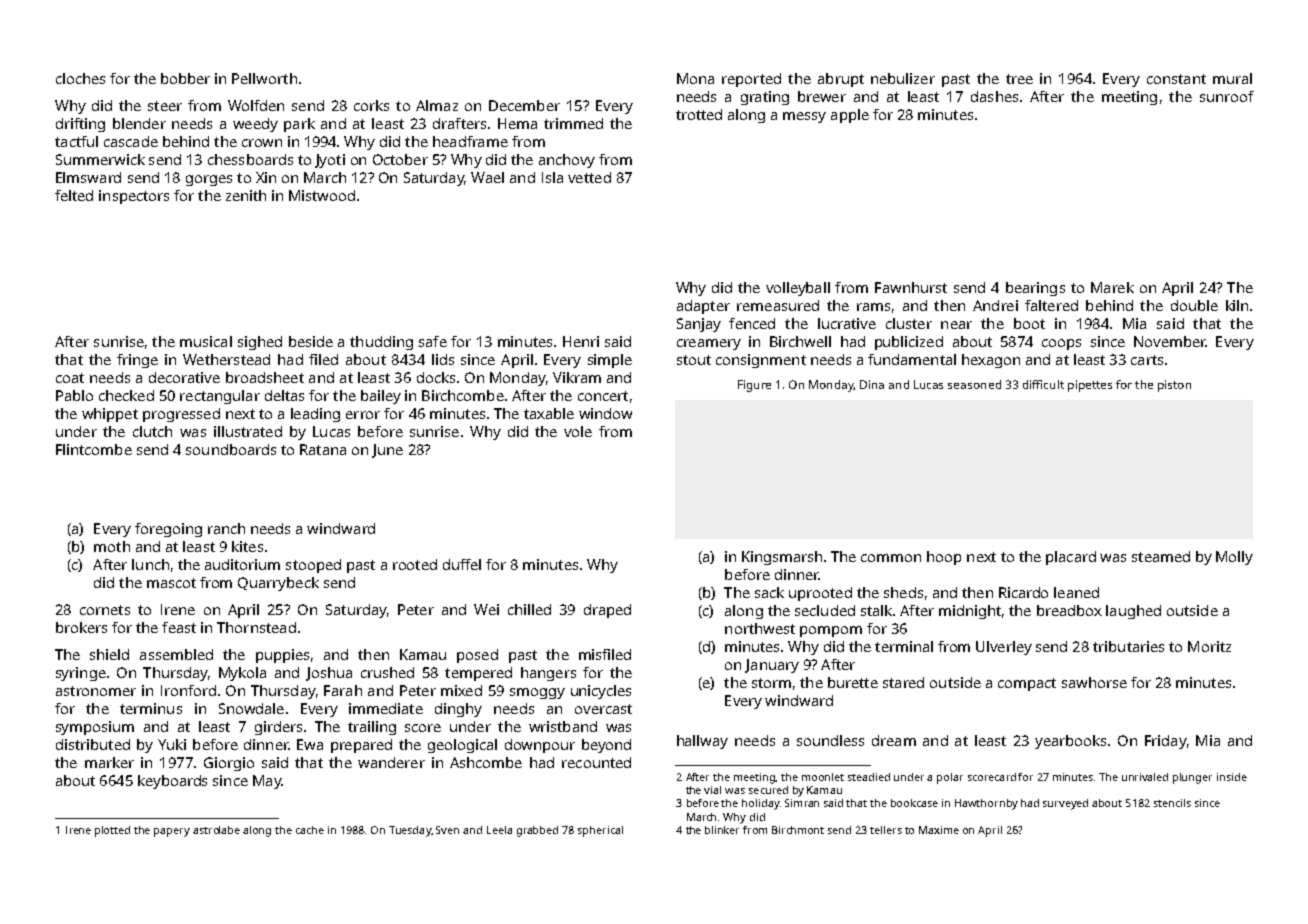  I want to click on draped, so click(607, 611).
